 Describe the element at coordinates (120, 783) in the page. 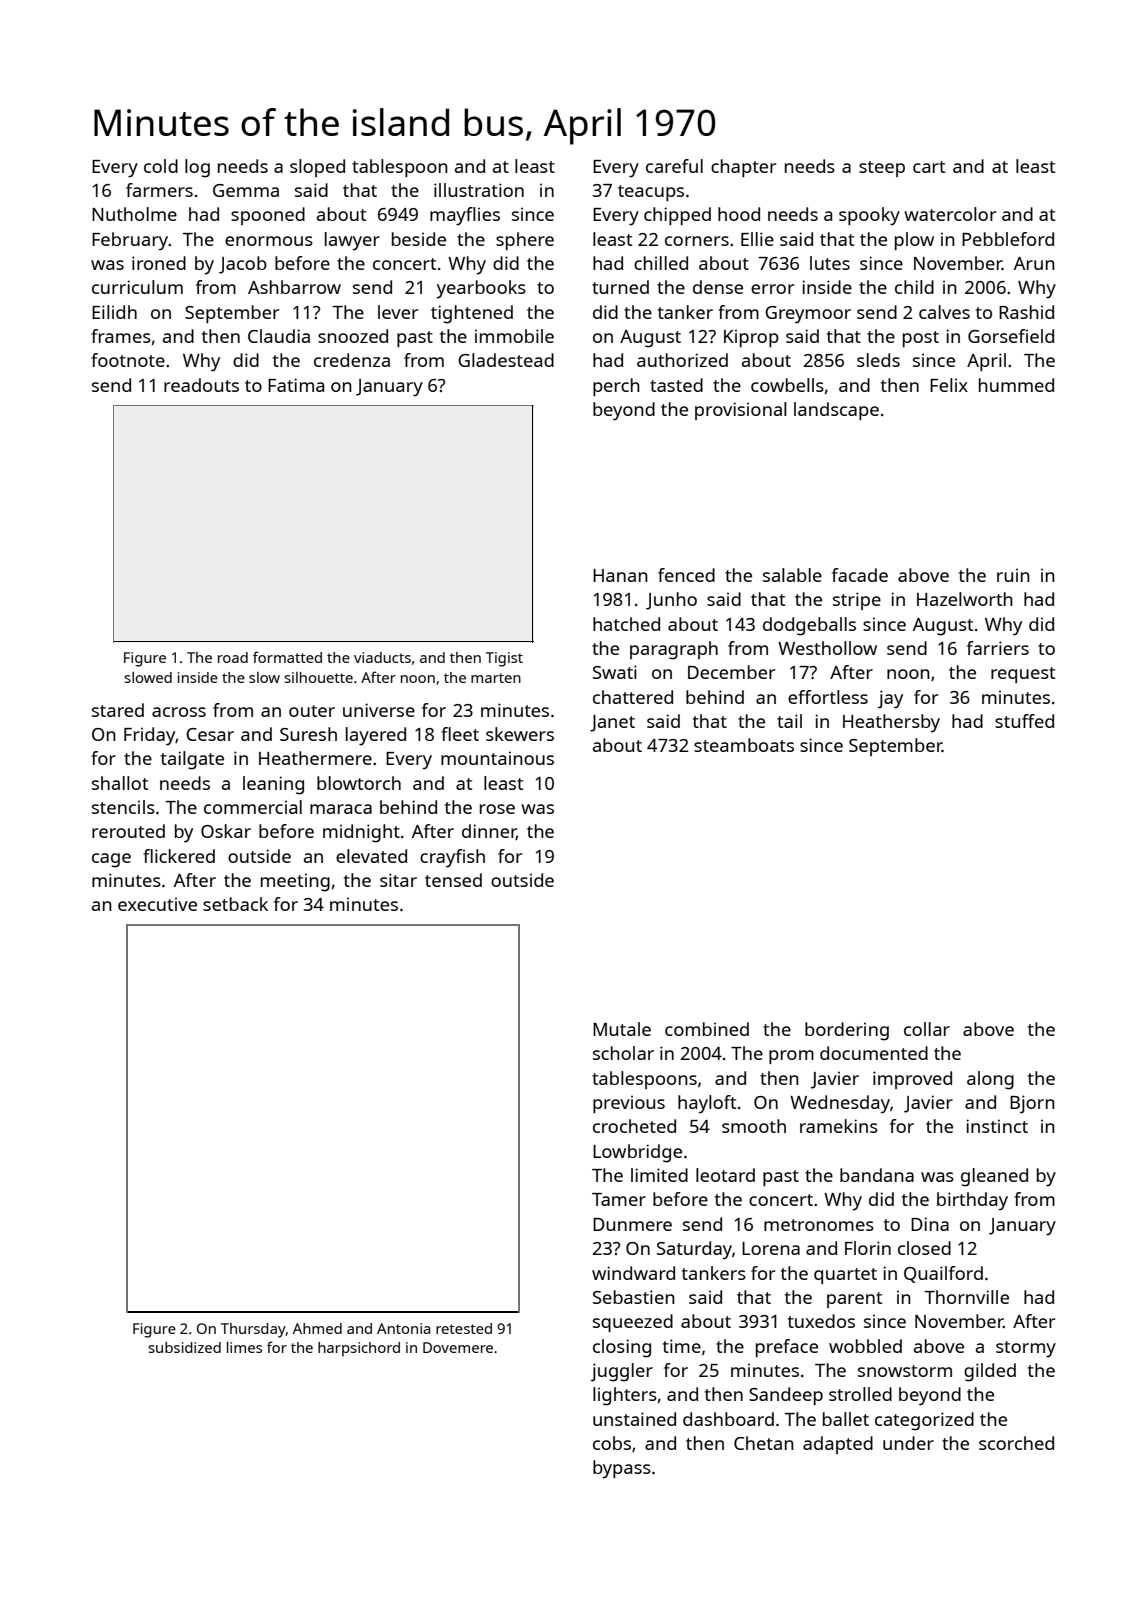

I see `shallot` at that location.
